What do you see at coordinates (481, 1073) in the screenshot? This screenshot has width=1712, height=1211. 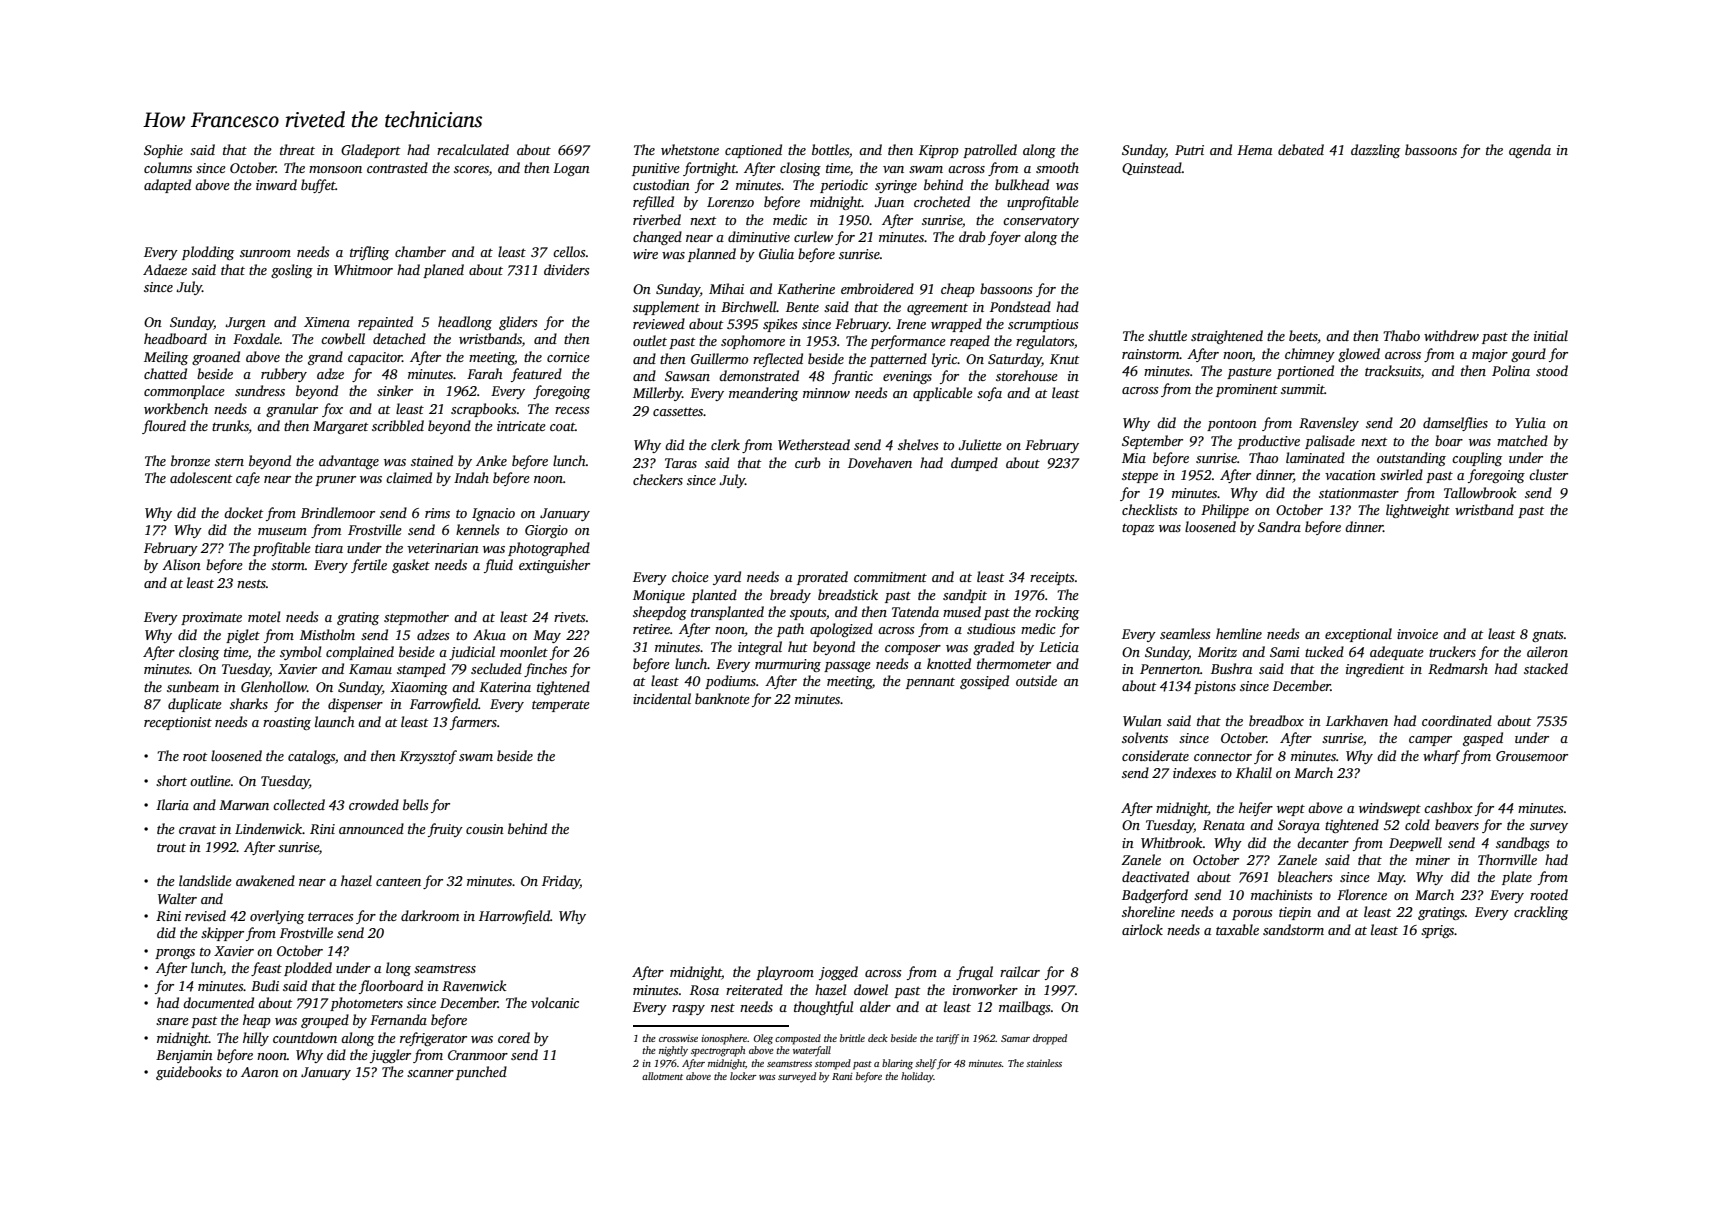 I see `punched` at bounding box center [481, 1073].
